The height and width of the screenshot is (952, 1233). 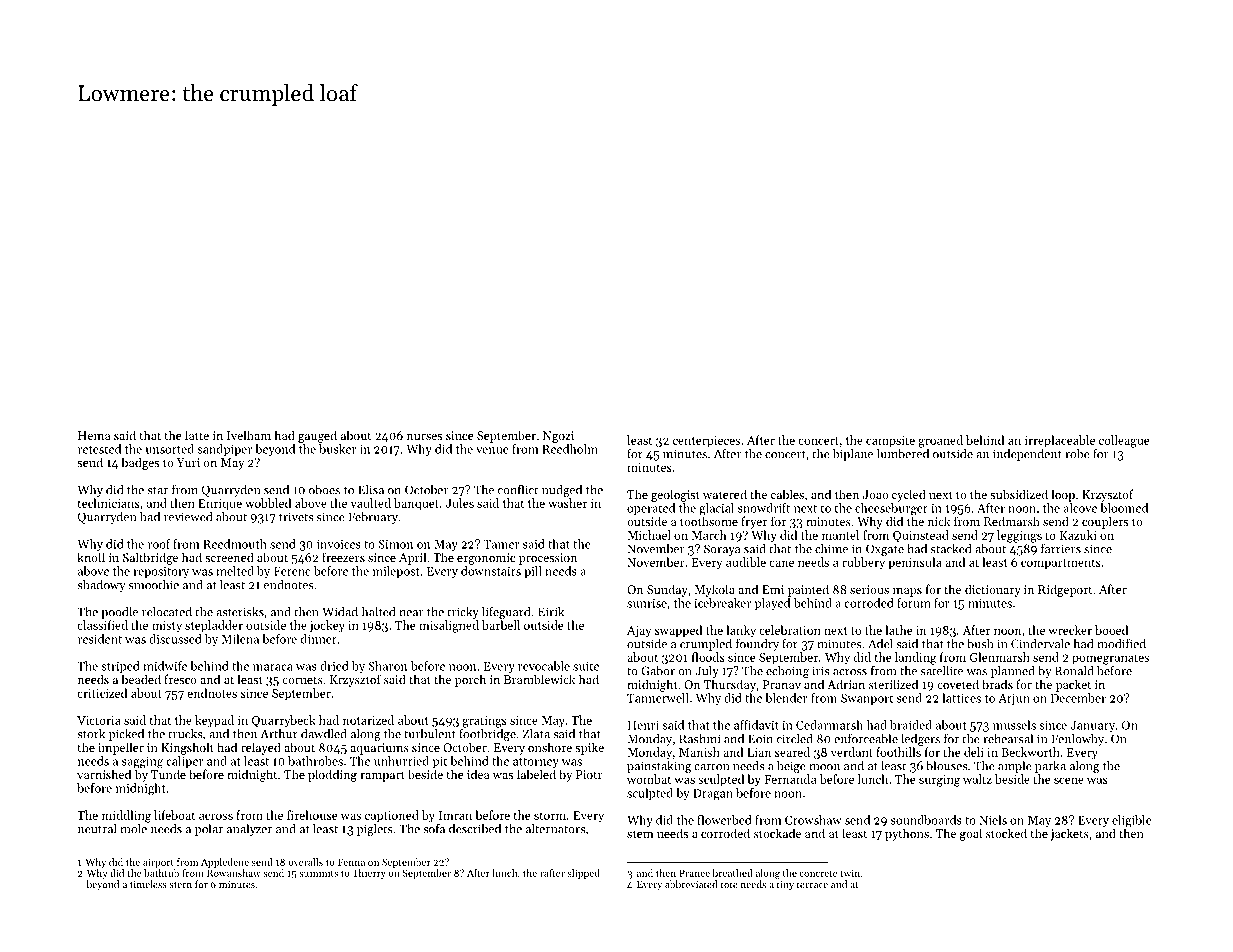 I want to click on stern, so click(x=180, y=885).
